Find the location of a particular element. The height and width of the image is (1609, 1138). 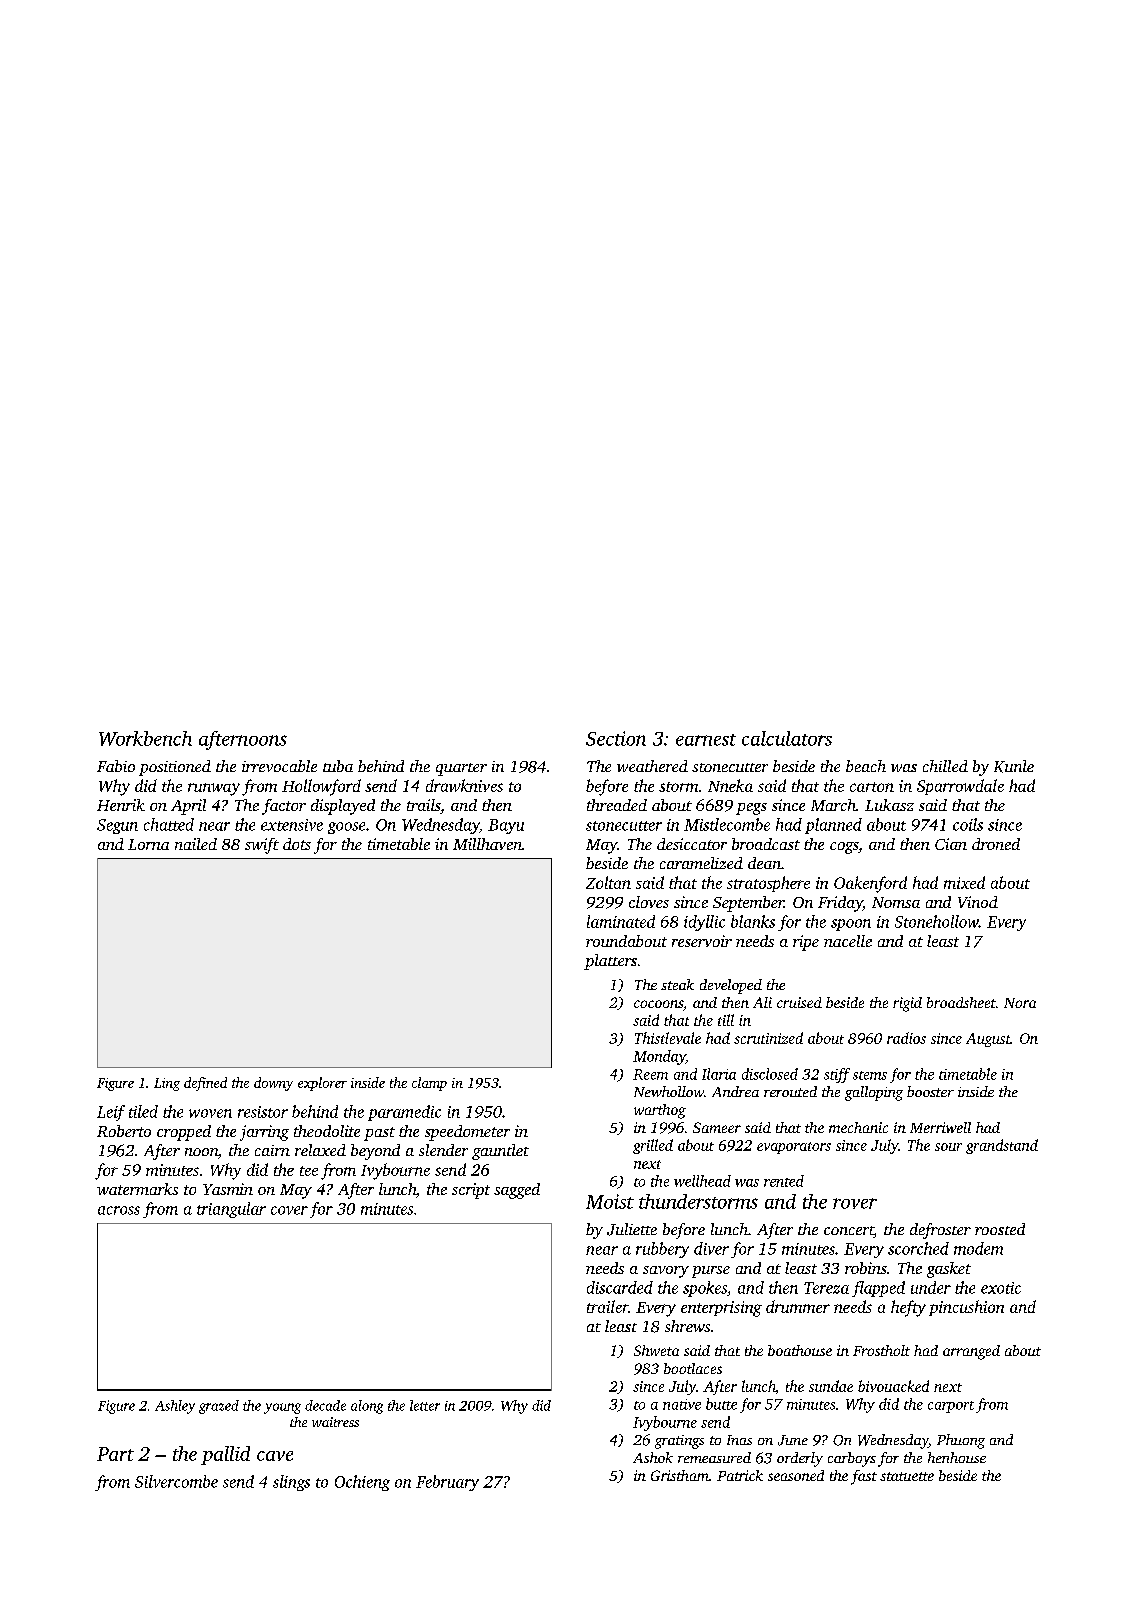

Zoltan is located at coordinates (608, 882).
